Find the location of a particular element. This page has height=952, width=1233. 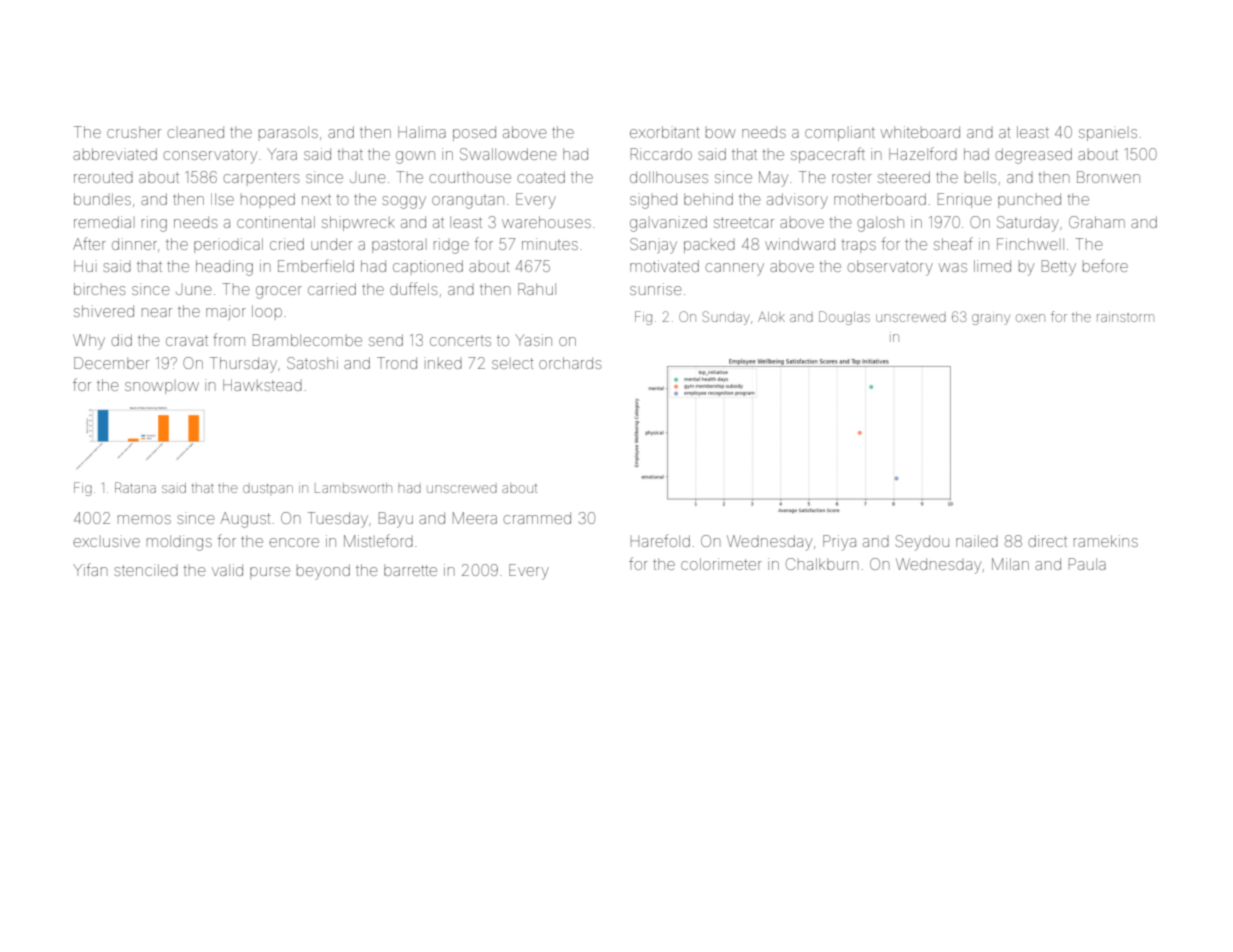

streetcar is located at coordinates (744, 222).
